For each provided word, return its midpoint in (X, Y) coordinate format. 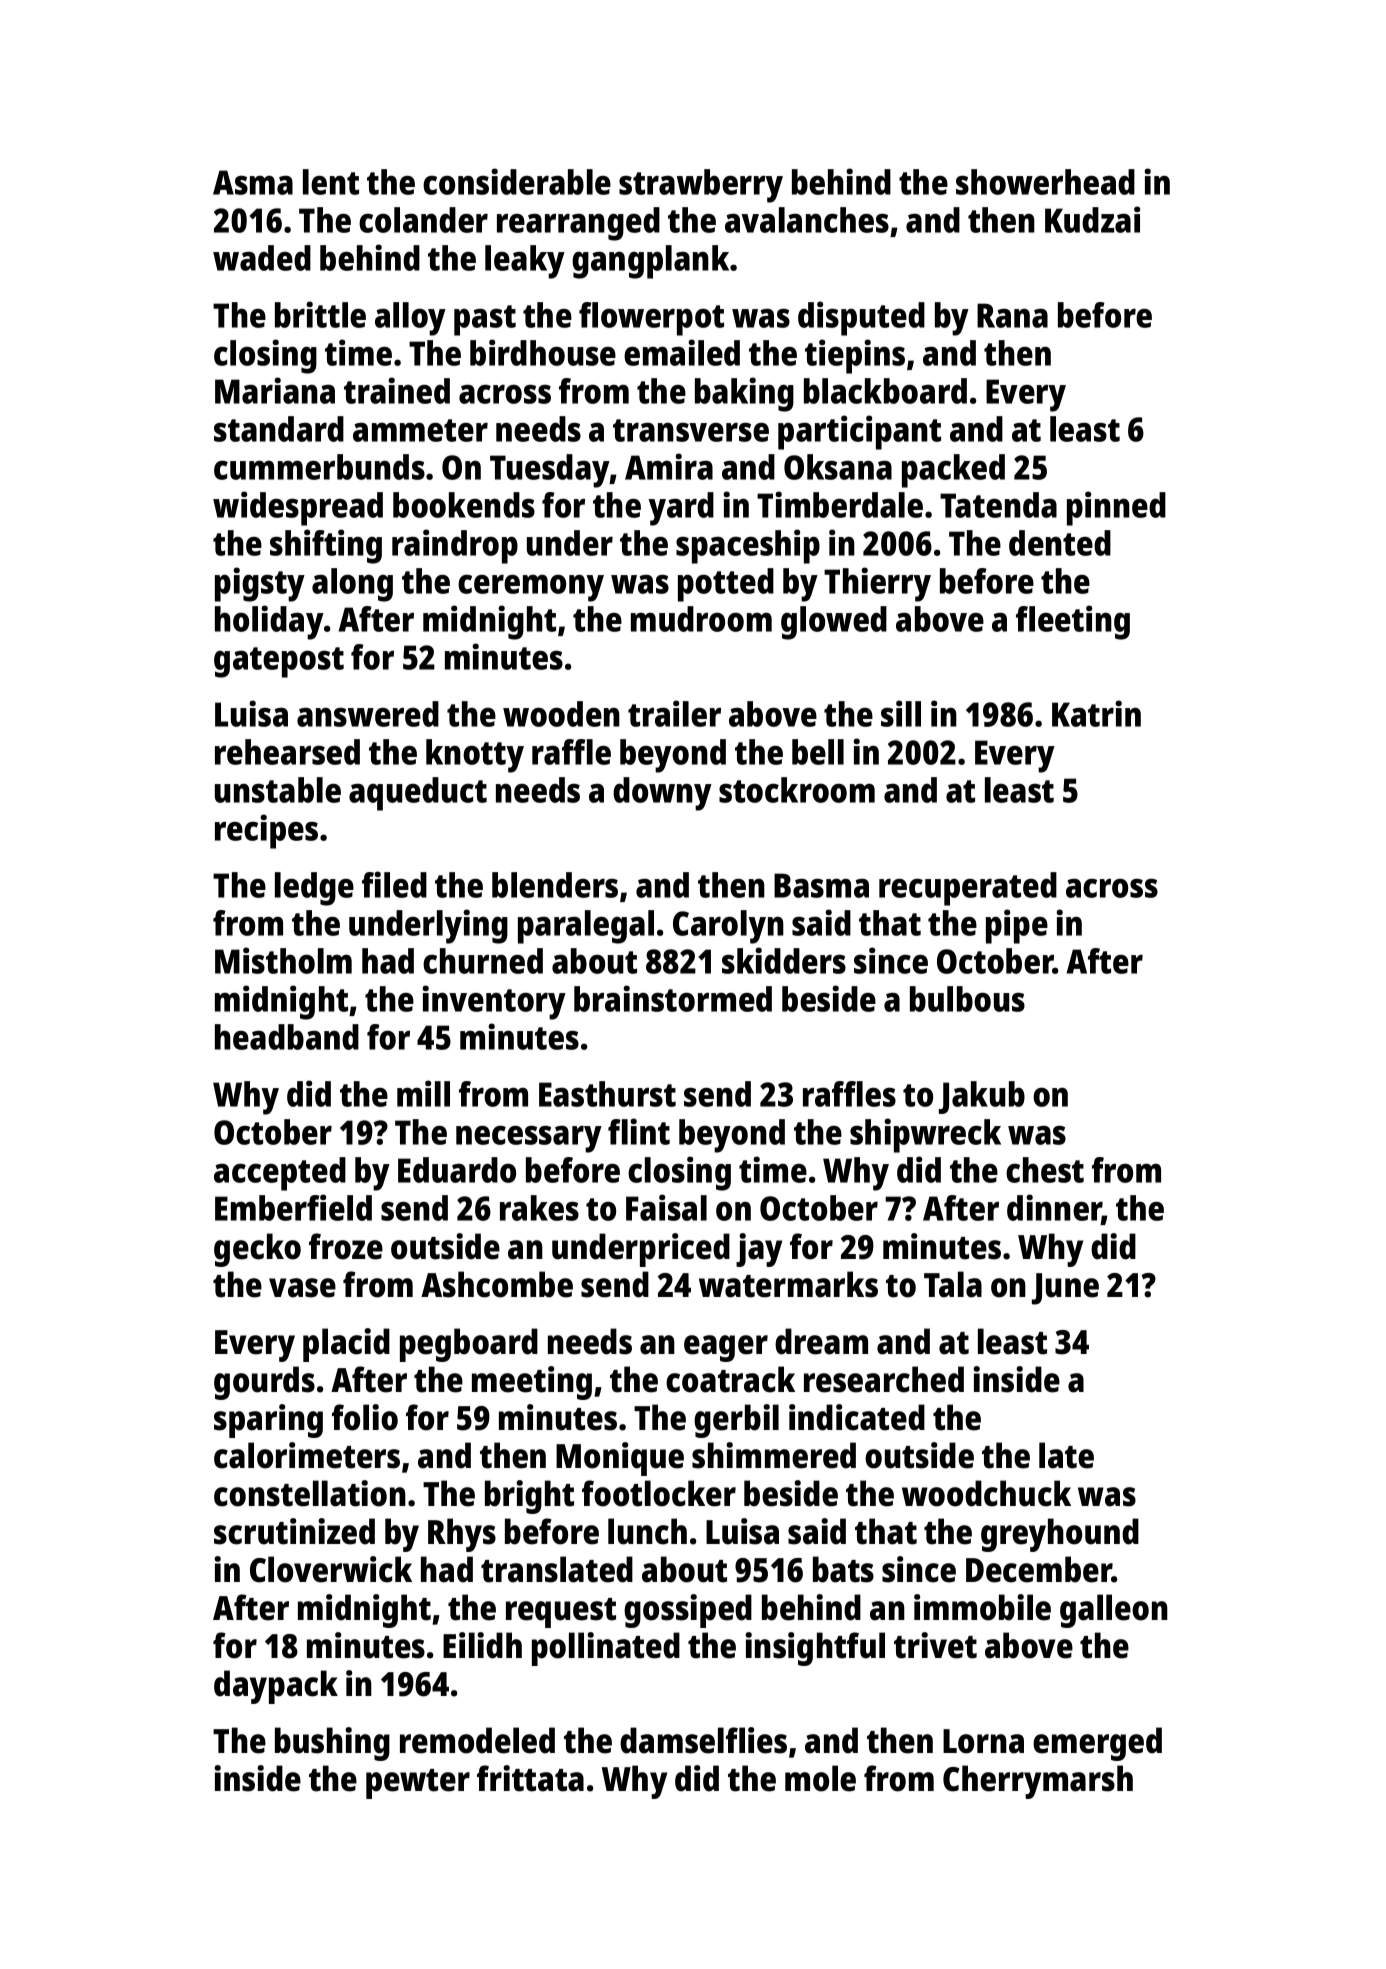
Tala (953, 1284)
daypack (276, 1687)
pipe (1017, 926)
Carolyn (728, 927)
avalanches (807, 220)
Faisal (666, 1207)
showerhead (1045, 182)
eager (726, 1348)
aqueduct (418, 794)
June (1065, 1289)
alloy (410, 319)
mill (423, 1093)
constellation (310, 1493)
